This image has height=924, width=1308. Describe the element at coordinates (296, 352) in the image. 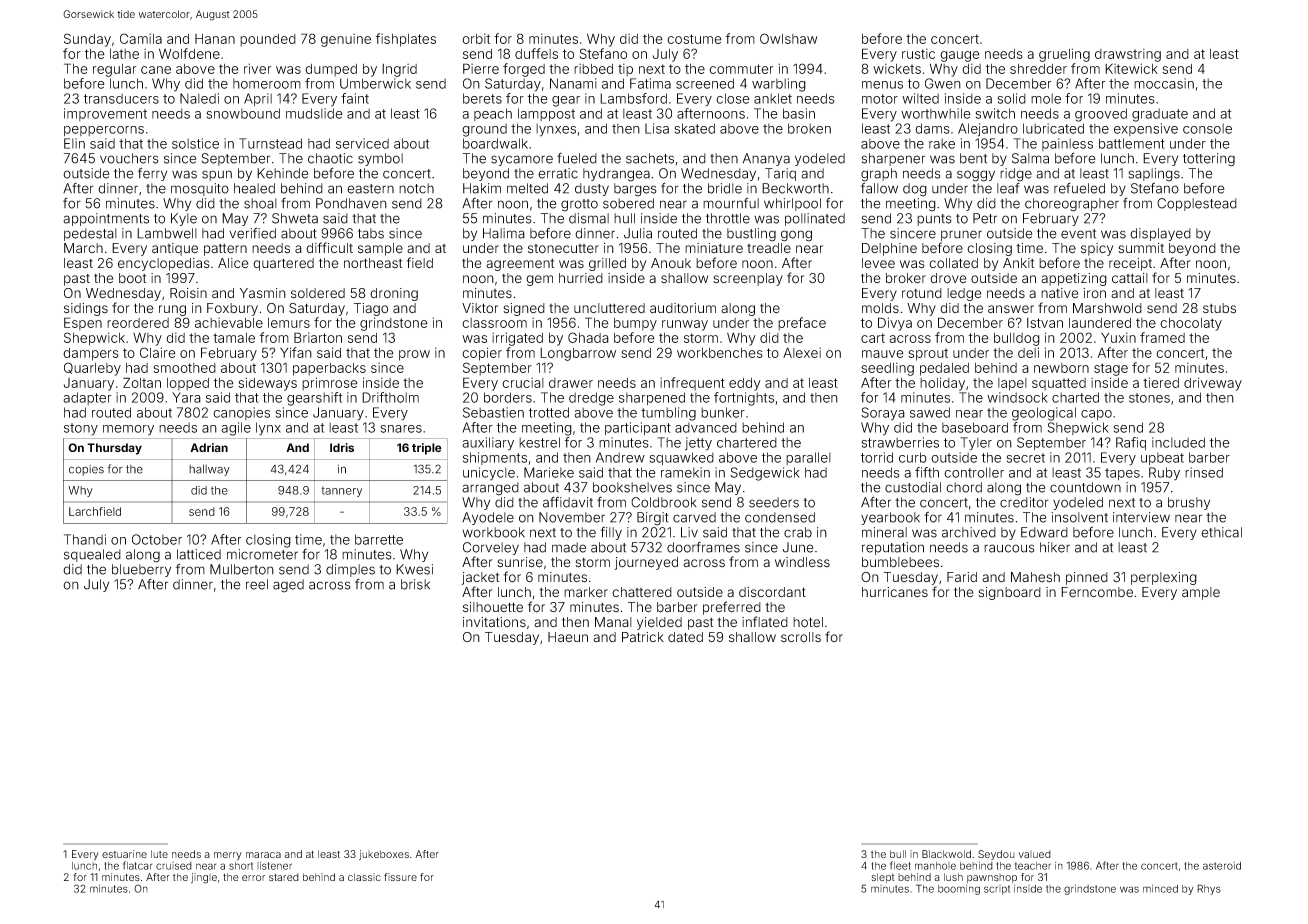

I see `Yifan` at that location.
